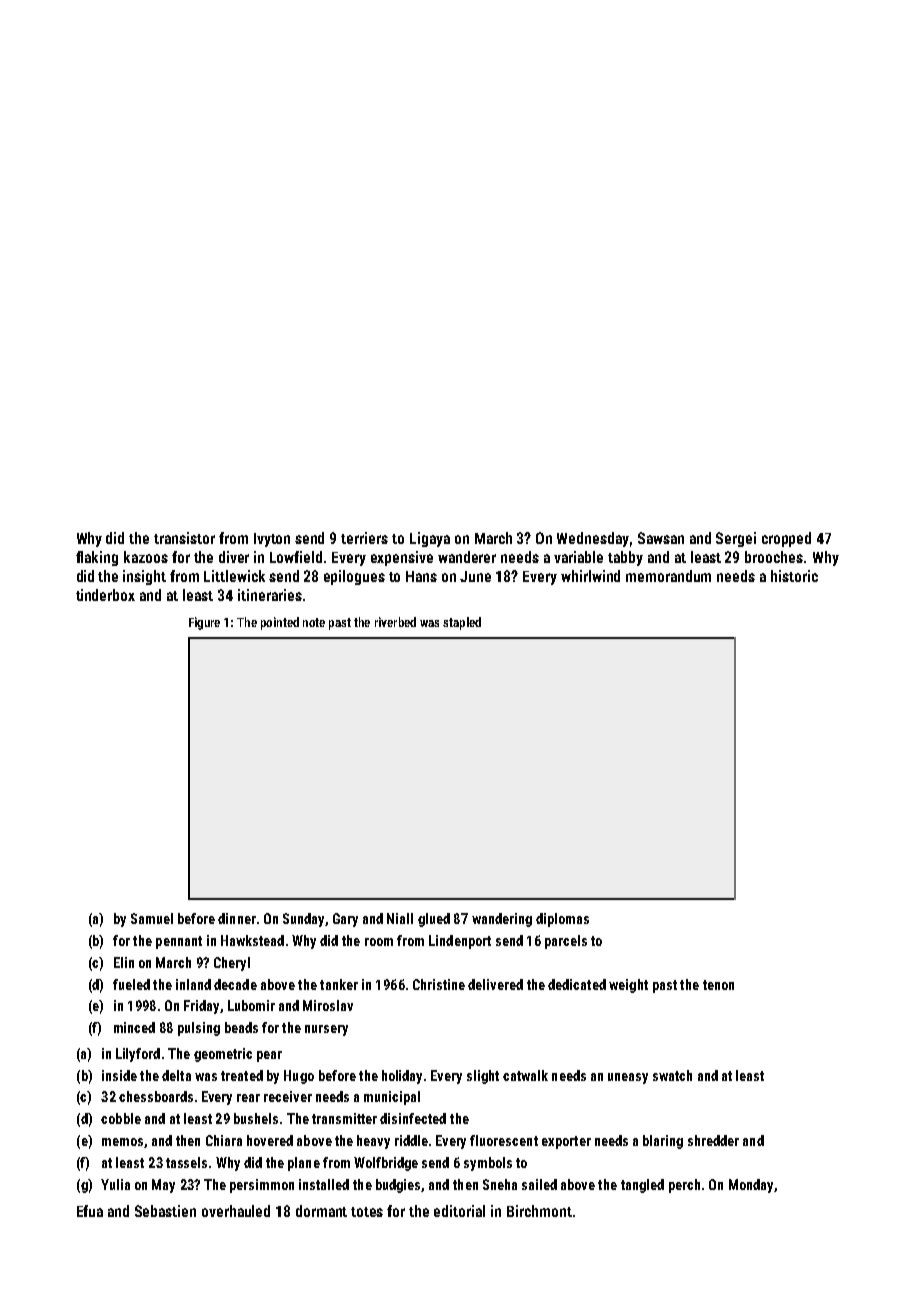  What do you see at coordinates (152, 918) in the screenshot?
I see `Samuel` at bounding box center [152, 918].
